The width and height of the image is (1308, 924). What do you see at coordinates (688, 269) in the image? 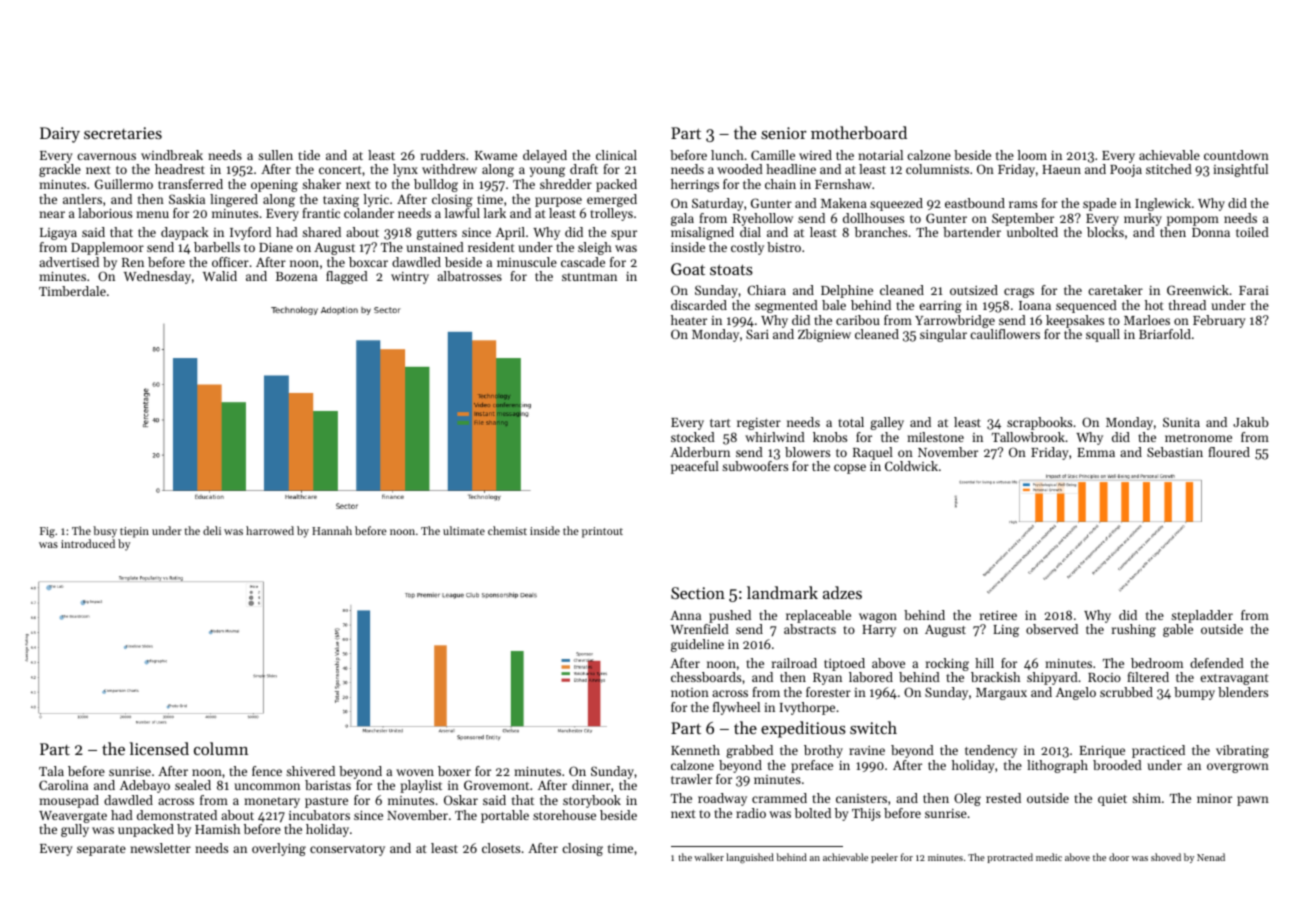
I see `Goat` at bounding box center [688, 269].
